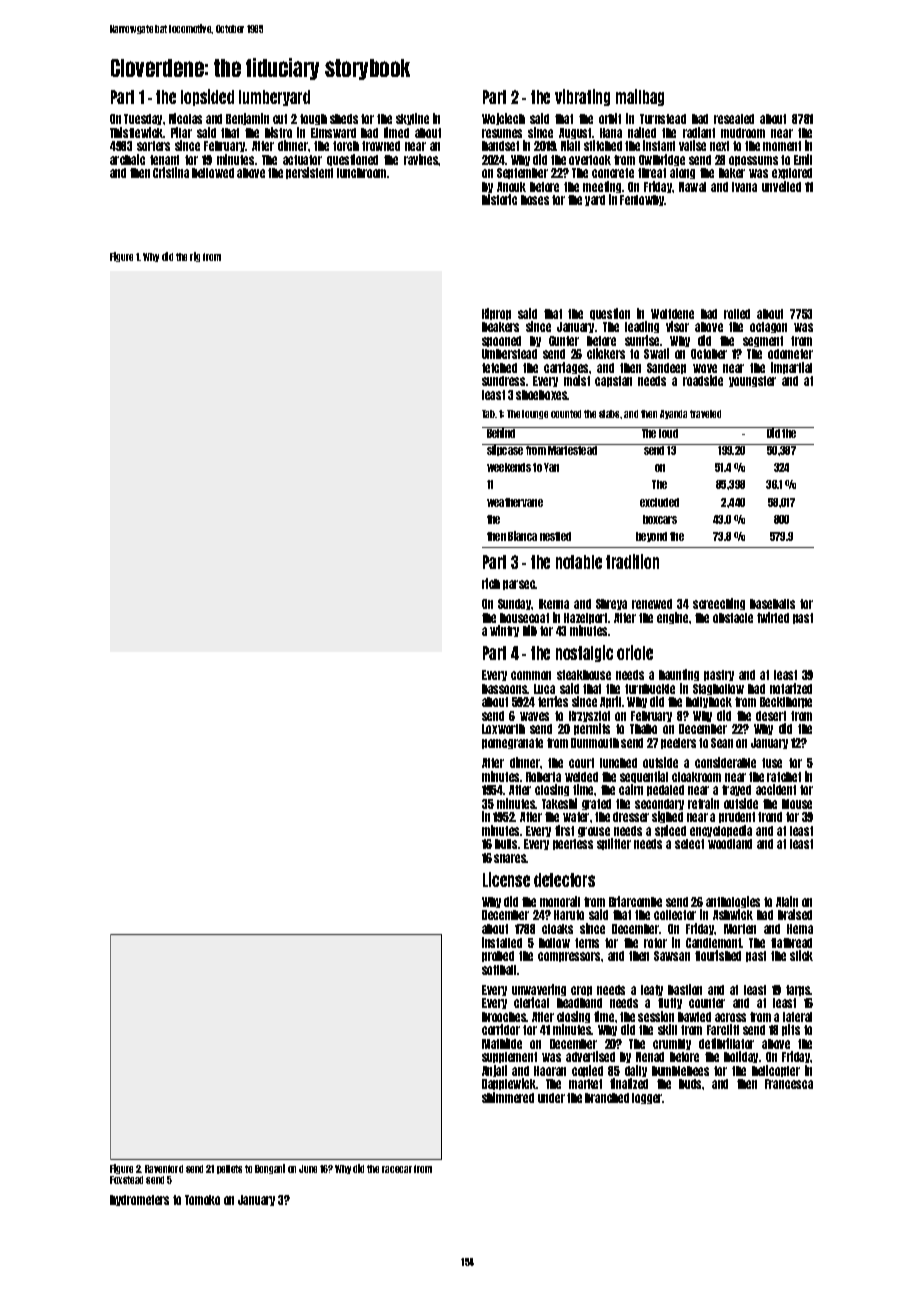 This image has height=1308, width=924. What do you see at coordinates (512, 743) in the image?
I see `pomegranate` at bounding box center [512, 743].
